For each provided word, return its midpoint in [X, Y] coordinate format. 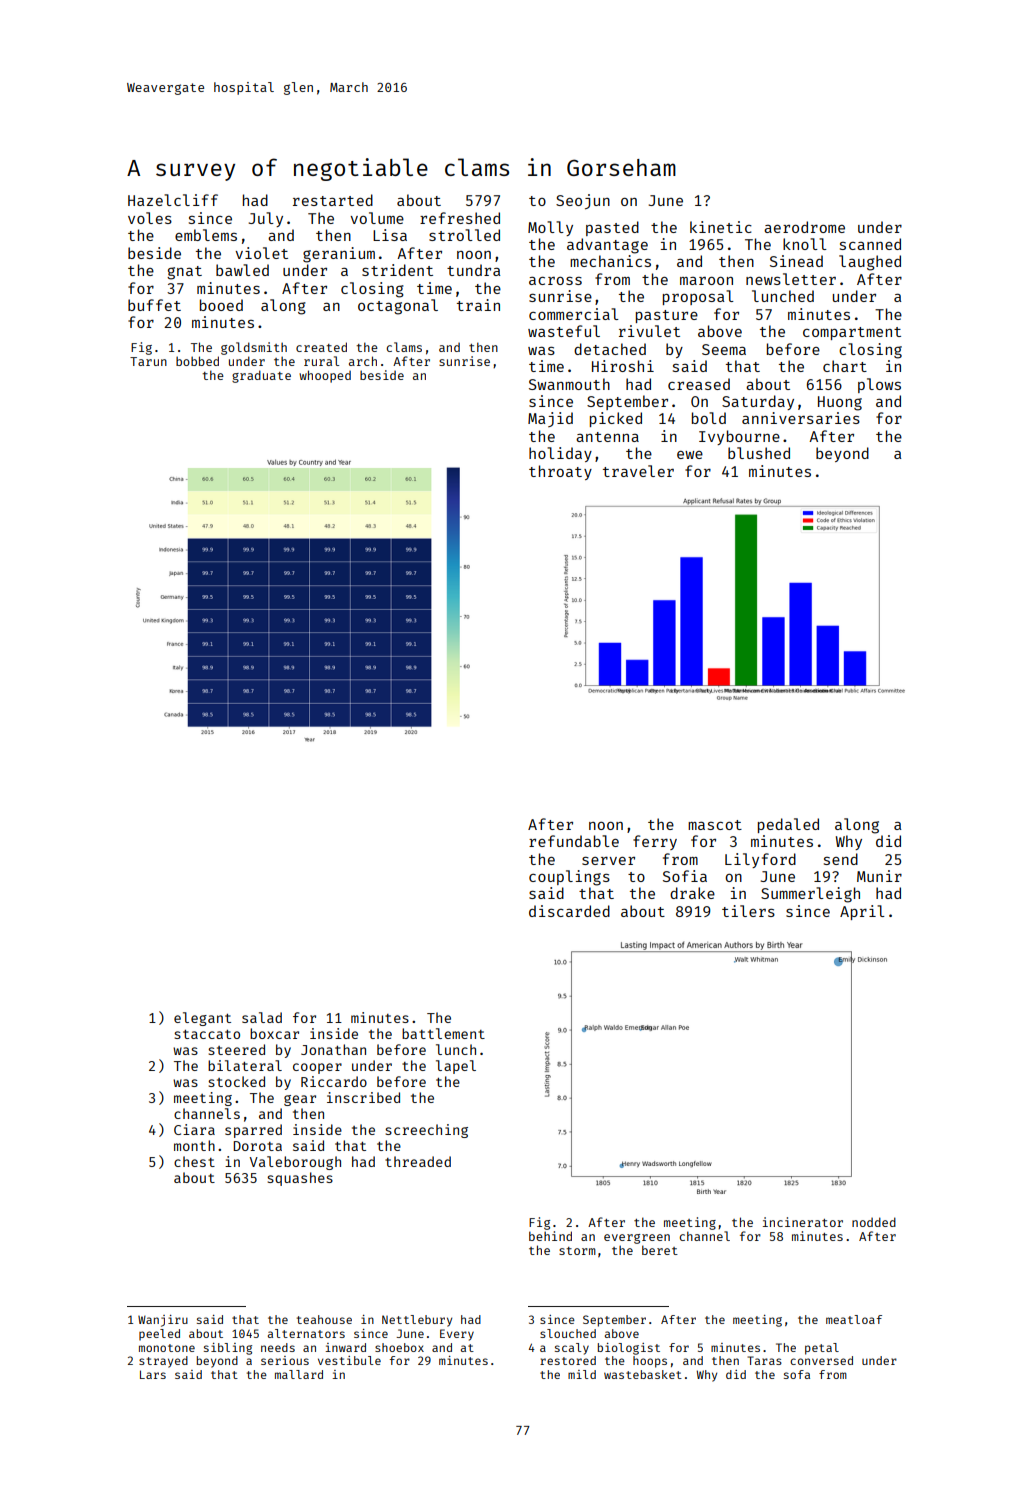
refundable [574, 841]
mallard [299, 1374]
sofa [797, 1374]
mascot [715, 825]
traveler [638, 471]
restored [568, 1360]
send [841, 859]
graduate [261, 376]
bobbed [197, 361]
